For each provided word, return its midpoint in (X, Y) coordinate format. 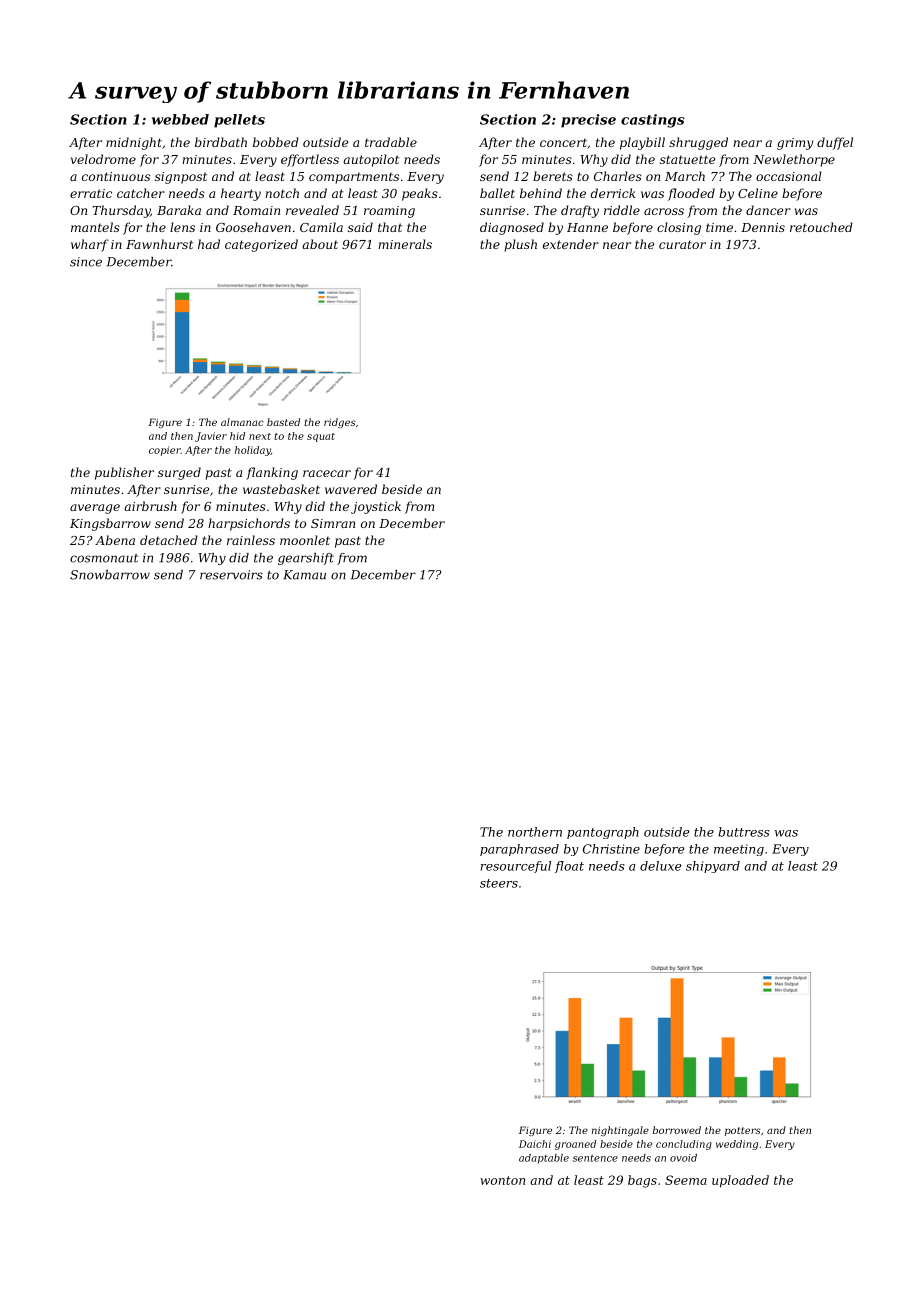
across (664, 211)
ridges (339, 423)
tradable (391, 142)
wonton (502, 1180)
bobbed (276, 142)
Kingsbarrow (110, 524)
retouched (821, 227)
